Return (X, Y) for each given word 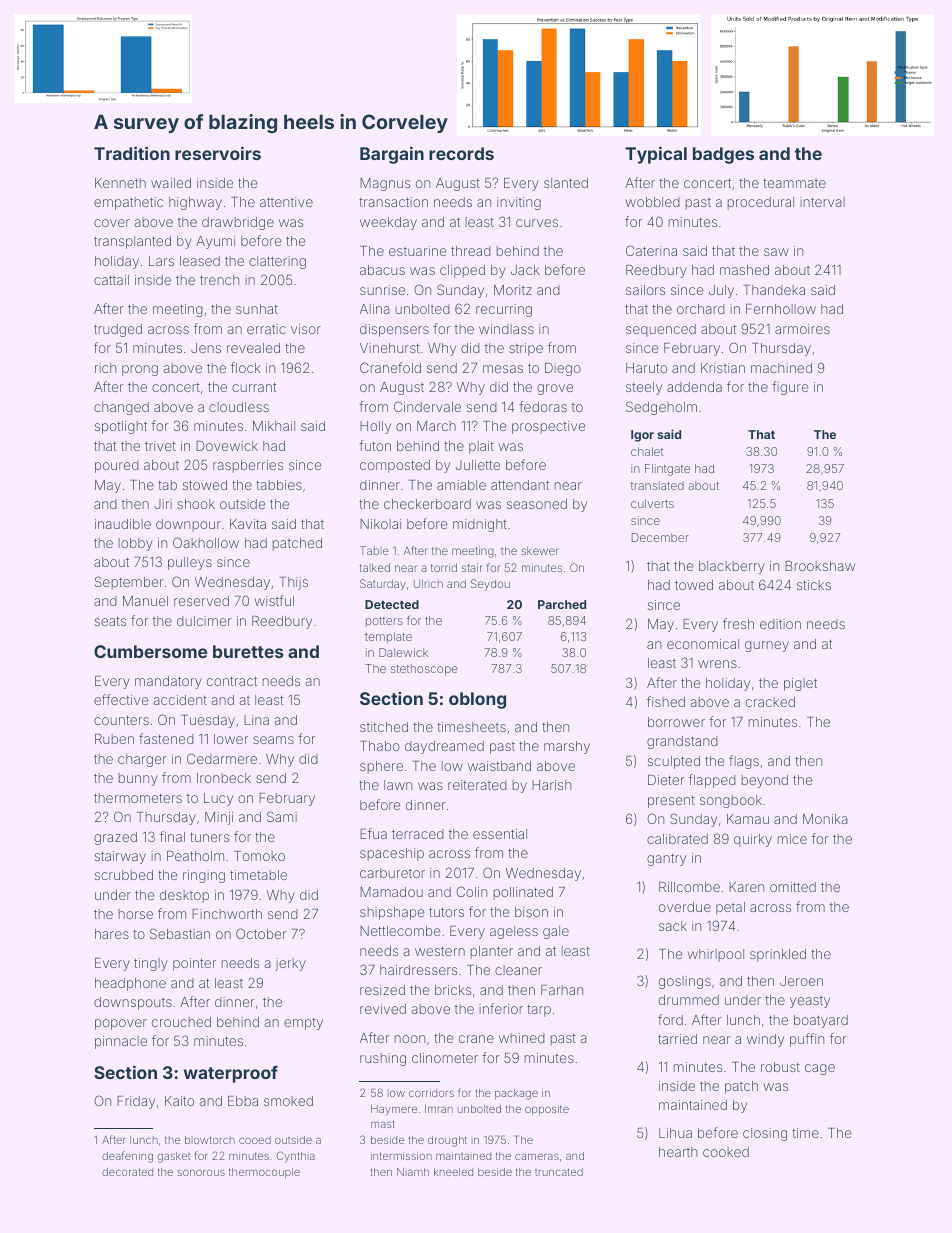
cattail (111, 280)
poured (117, 466)
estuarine (417, 251)
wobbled (653, 202)
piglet (800, 684)
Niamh (413, 1172)
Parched (562, 604)
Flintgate (667, 470)
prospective (548, 427)
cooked (726, 1152)
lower (231, 739)
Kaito (179, 1101)
